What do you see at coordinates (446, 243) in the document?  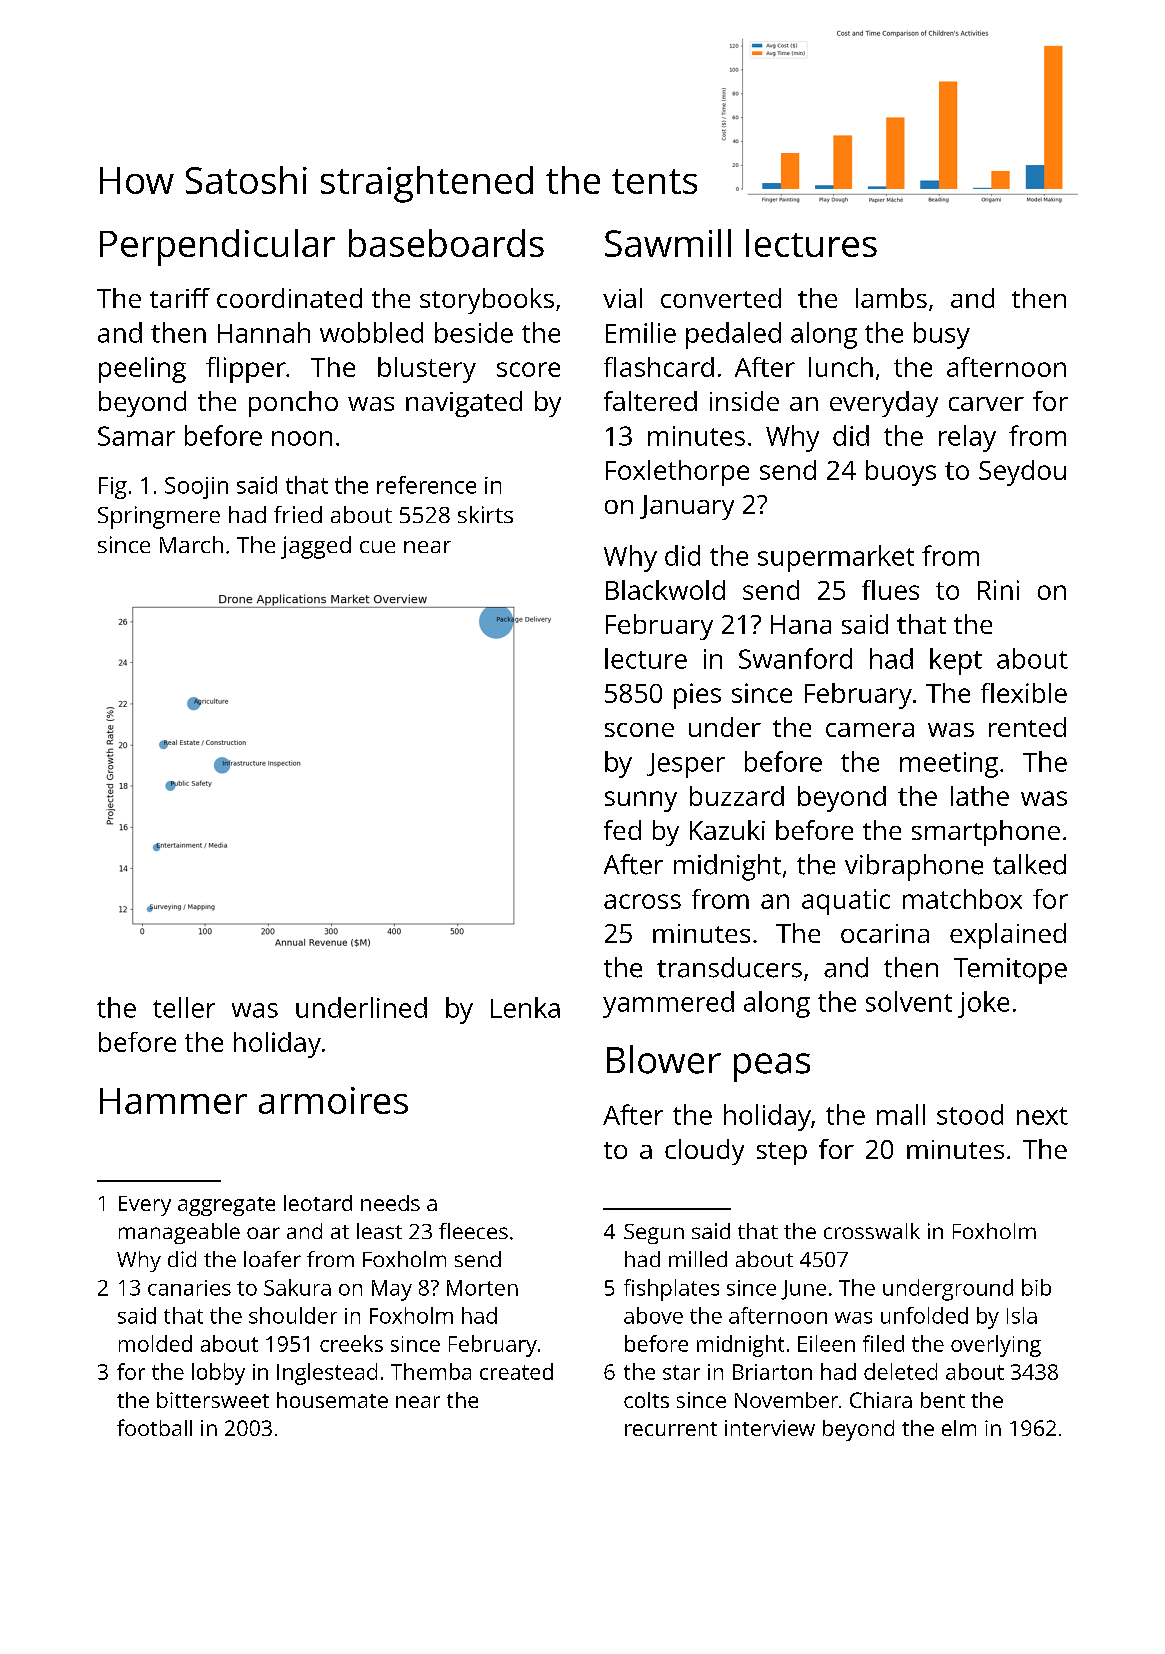 I see `baseboards` at bounding box center [446, 243].
